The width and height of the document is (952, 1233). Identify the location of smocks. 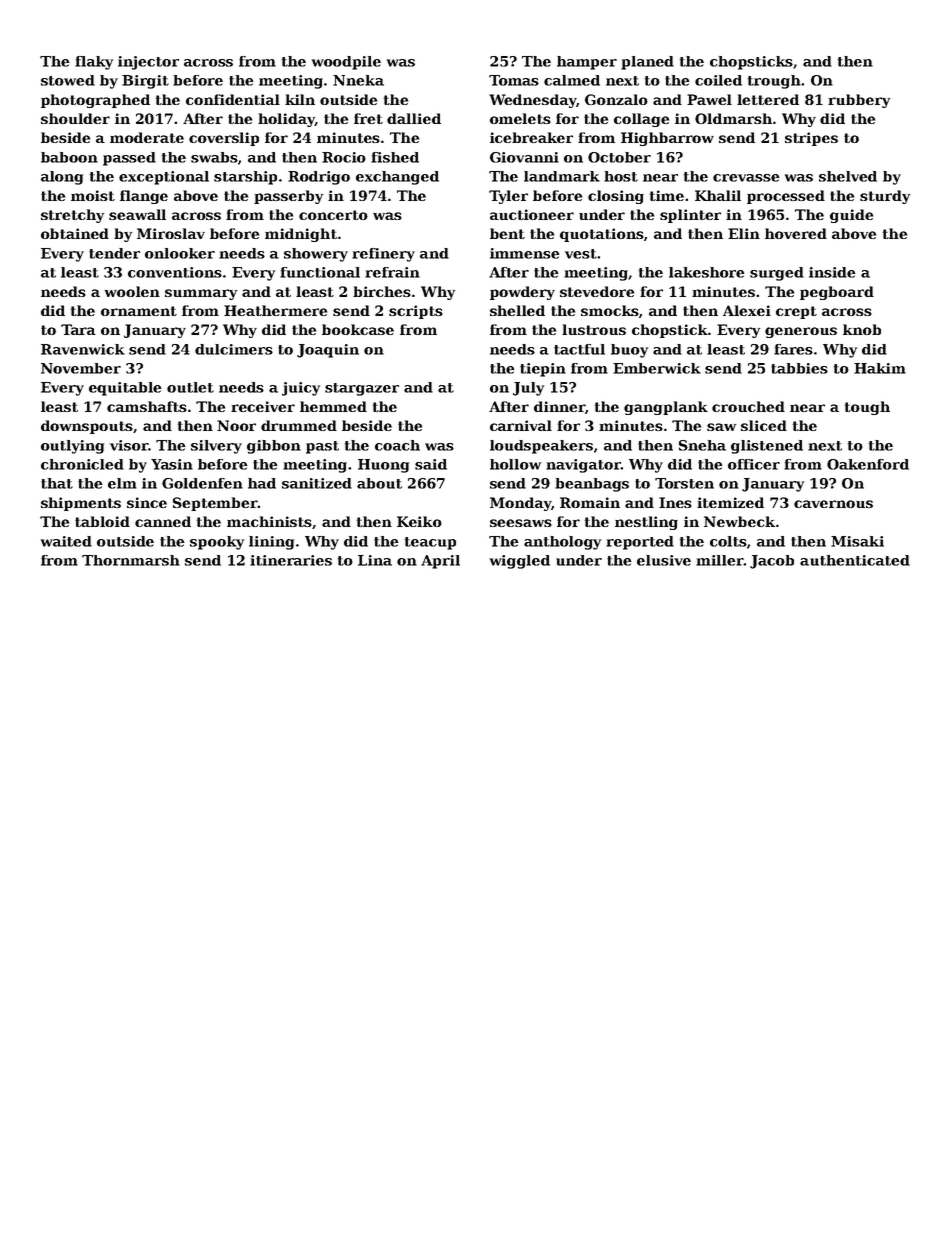
(610, 310).
